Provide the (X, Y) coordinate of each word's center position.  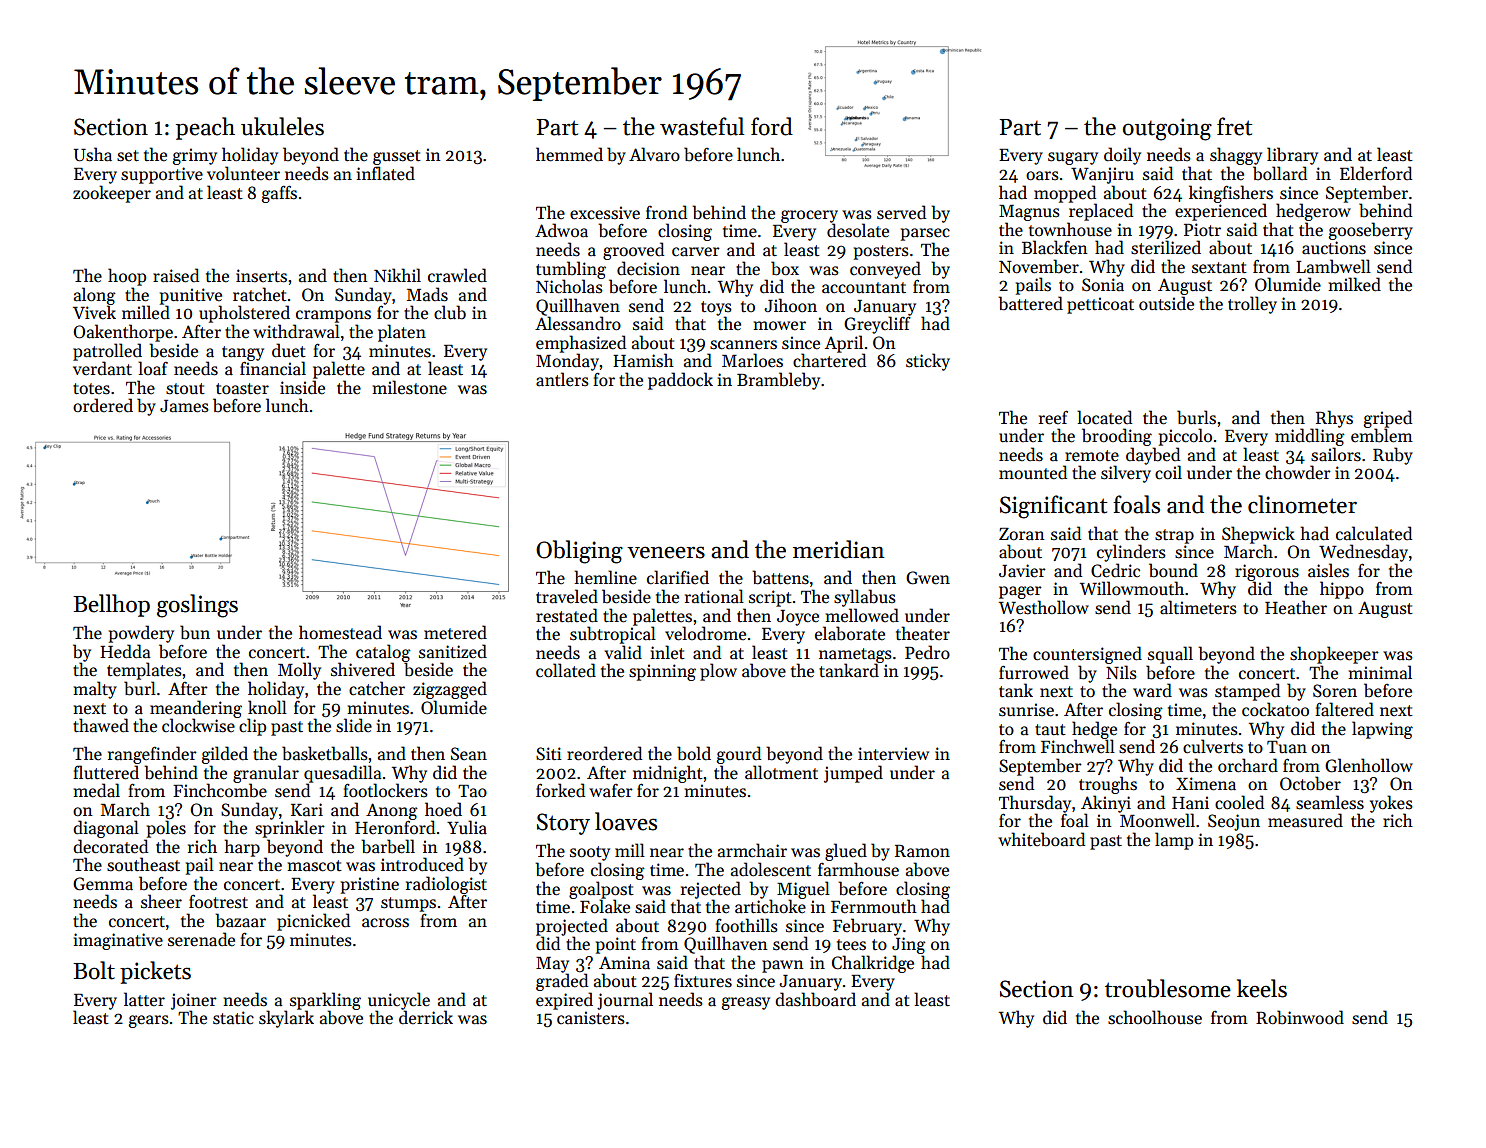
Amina (624, 962)
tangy (243, 353)
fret (1234, 126)
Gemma (103, 884)
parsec (925, 234)
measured (1305, 820)
